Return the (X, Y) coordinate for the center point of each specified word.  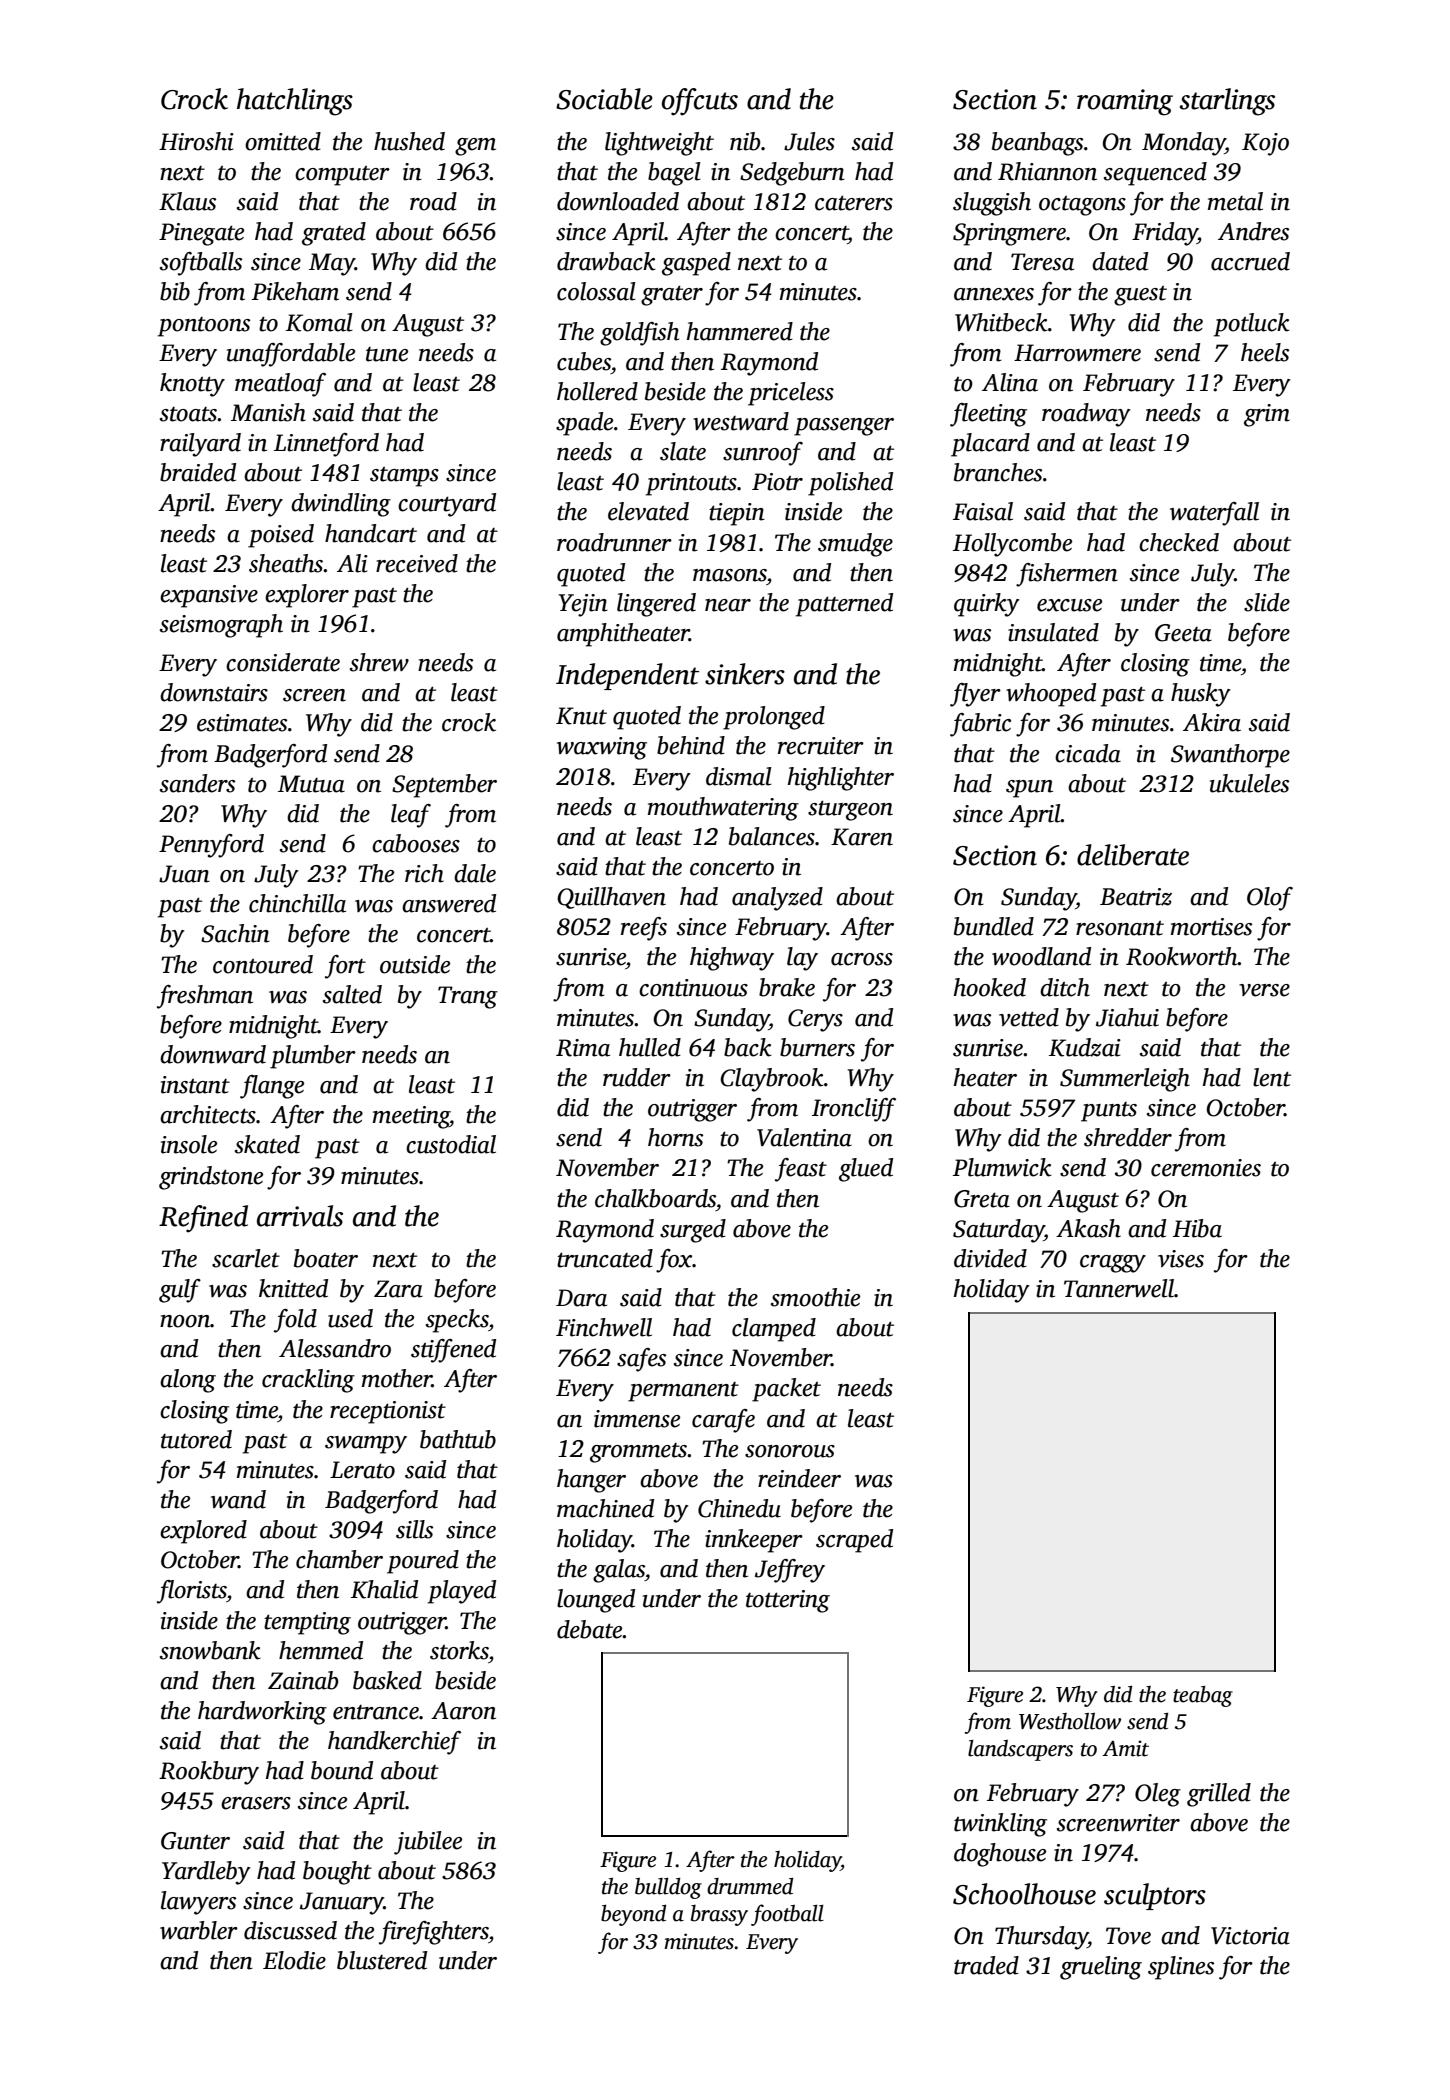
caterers (854, 203)
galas (619, 1571)
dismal (739, 776)
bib (175, 291)
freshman (205, 997)
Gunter (195, 1841)
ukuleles (1249, 783)
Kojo (1265, 144)
